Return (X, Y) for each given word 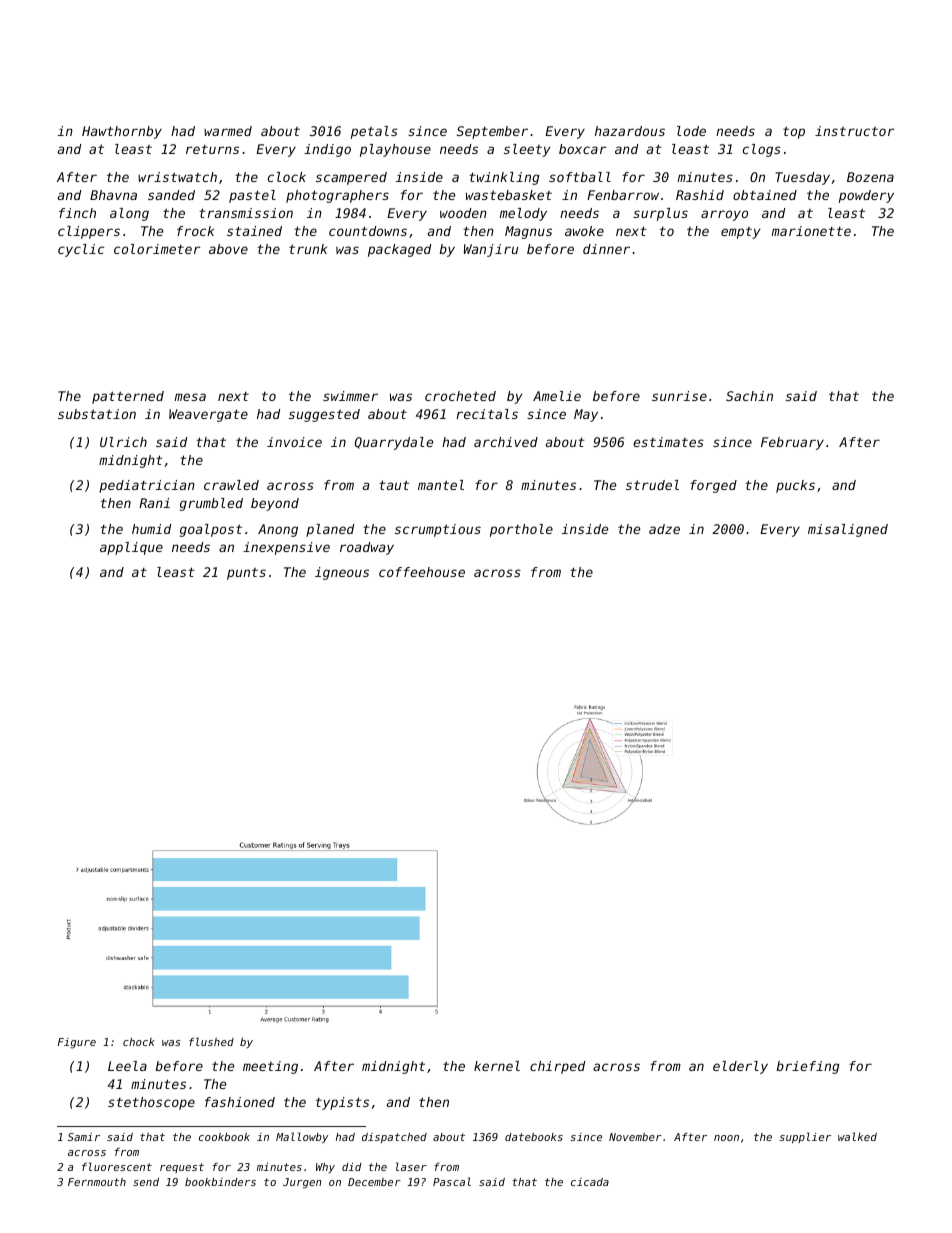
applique (131, 548)
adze (664, 529)
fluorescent (117, 1166)
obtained (765, 195)
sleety (527, 150)
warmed (228, 131)
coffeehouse (422, 572)
